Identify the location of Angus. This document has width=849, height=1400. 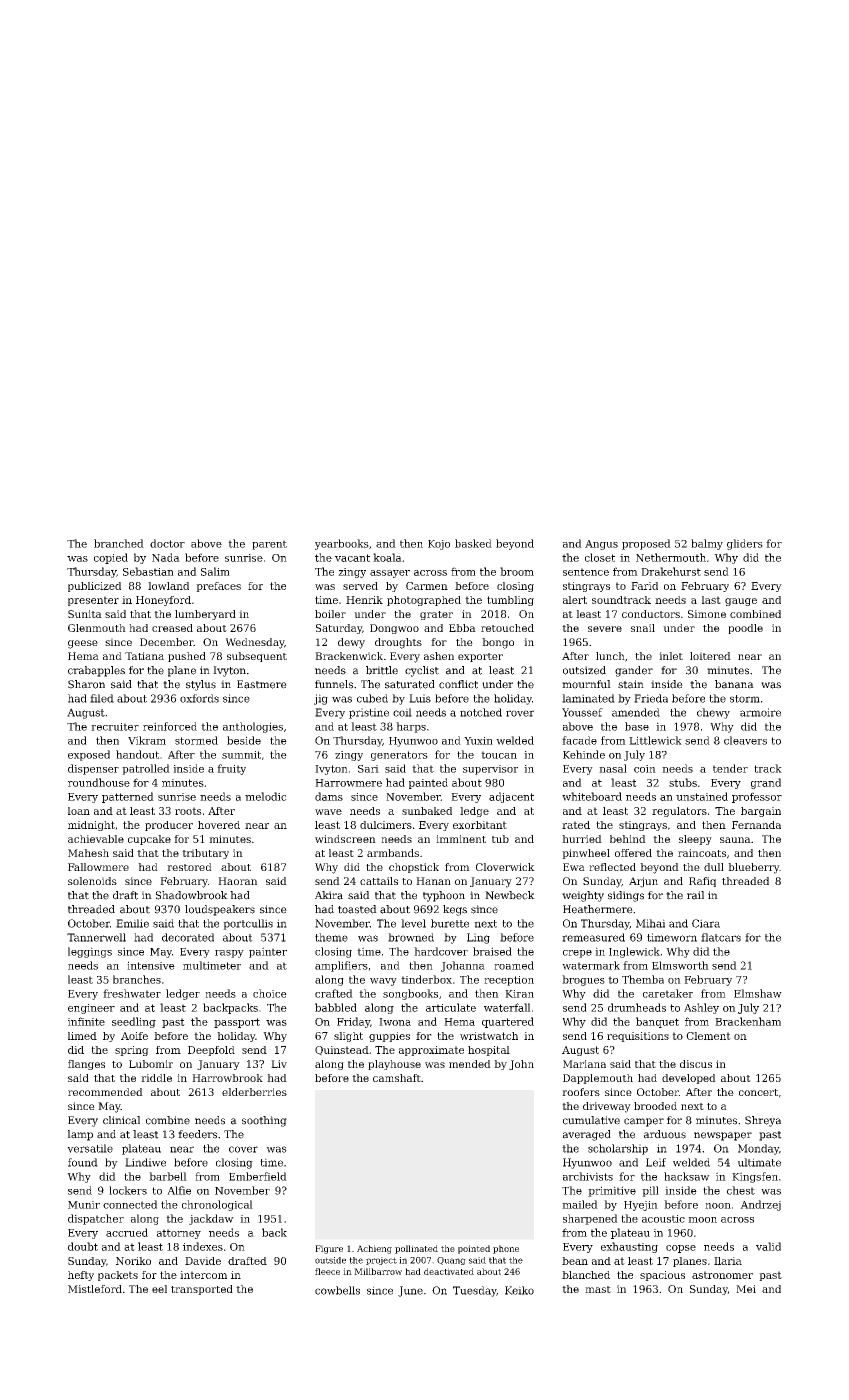
(601, 545).
